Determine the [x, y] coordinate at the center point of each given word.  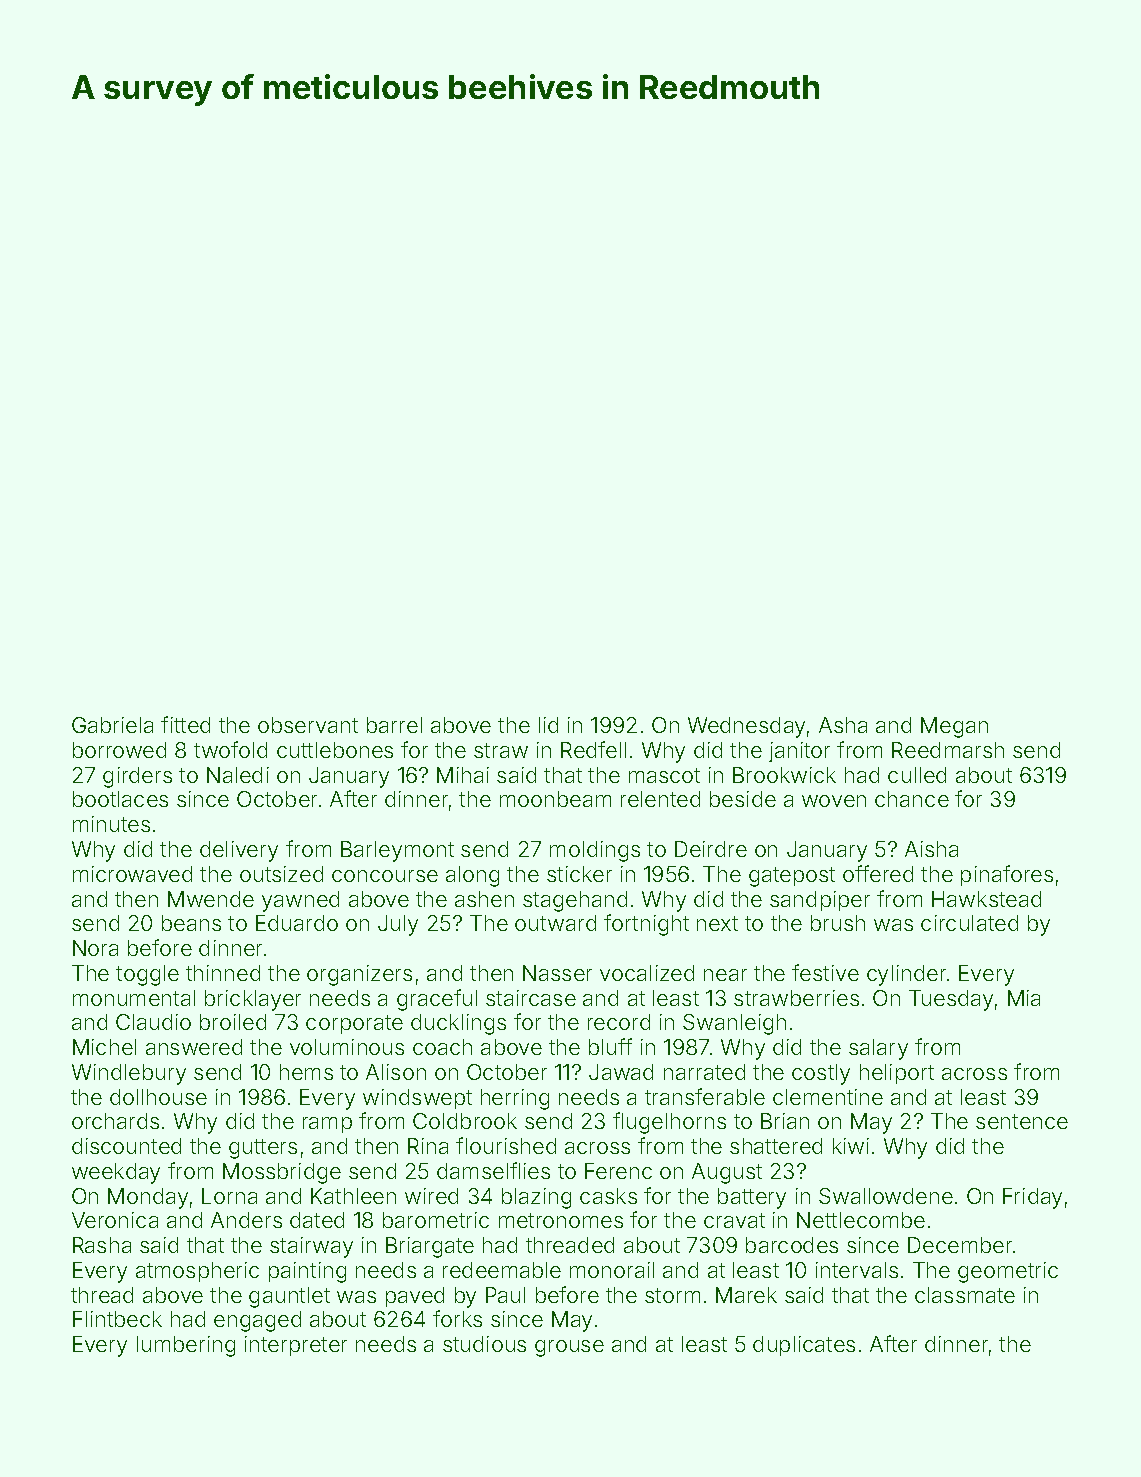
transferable [705, 1096]
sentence [1022, 1121]
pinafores [1007, 875]
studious [484, 1344]
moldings [595, 851]
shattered [776, 1146]
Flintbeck [117, 1319]
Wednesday [746, 727]
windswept [417, 1099]
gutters [263, 1149]
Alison [396, 1072]
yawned [300, 901]
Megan [954, 727]
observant [308, 725]
